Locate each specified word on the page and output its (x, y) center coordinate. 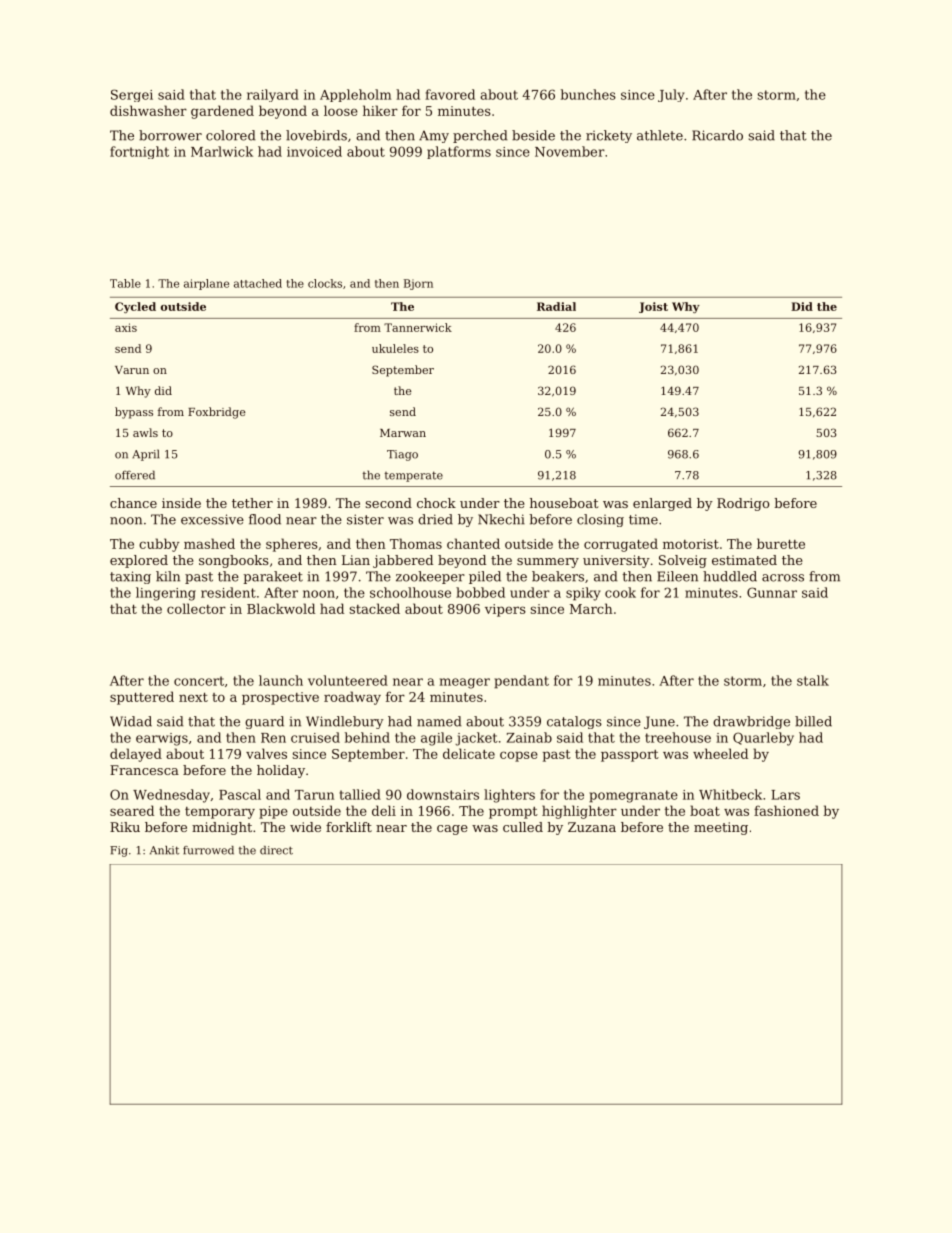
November (570, 151)
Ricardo (717, 135)
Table (125, 283)
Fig (119, 851)
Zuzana (592, 827)
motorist (691, 544)
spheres (292, 545)
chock (436, 503)
